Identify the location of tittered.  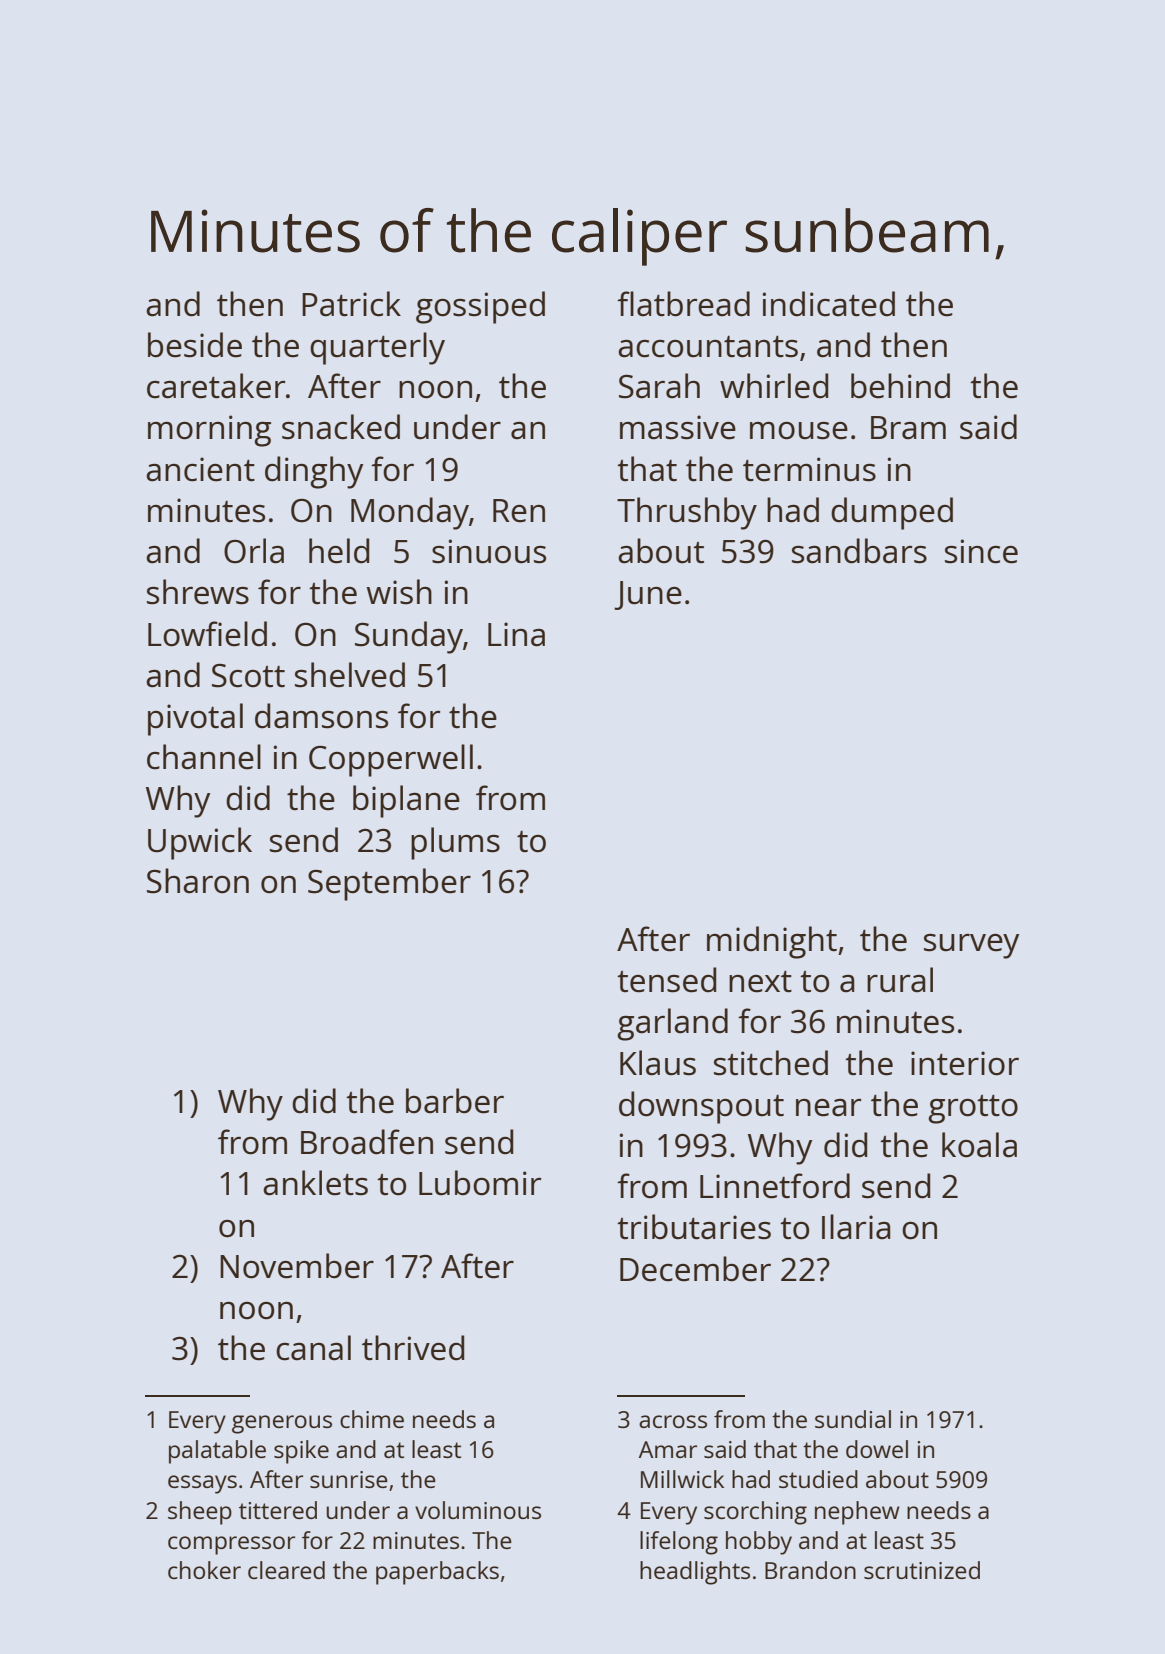
(278, 1510).
